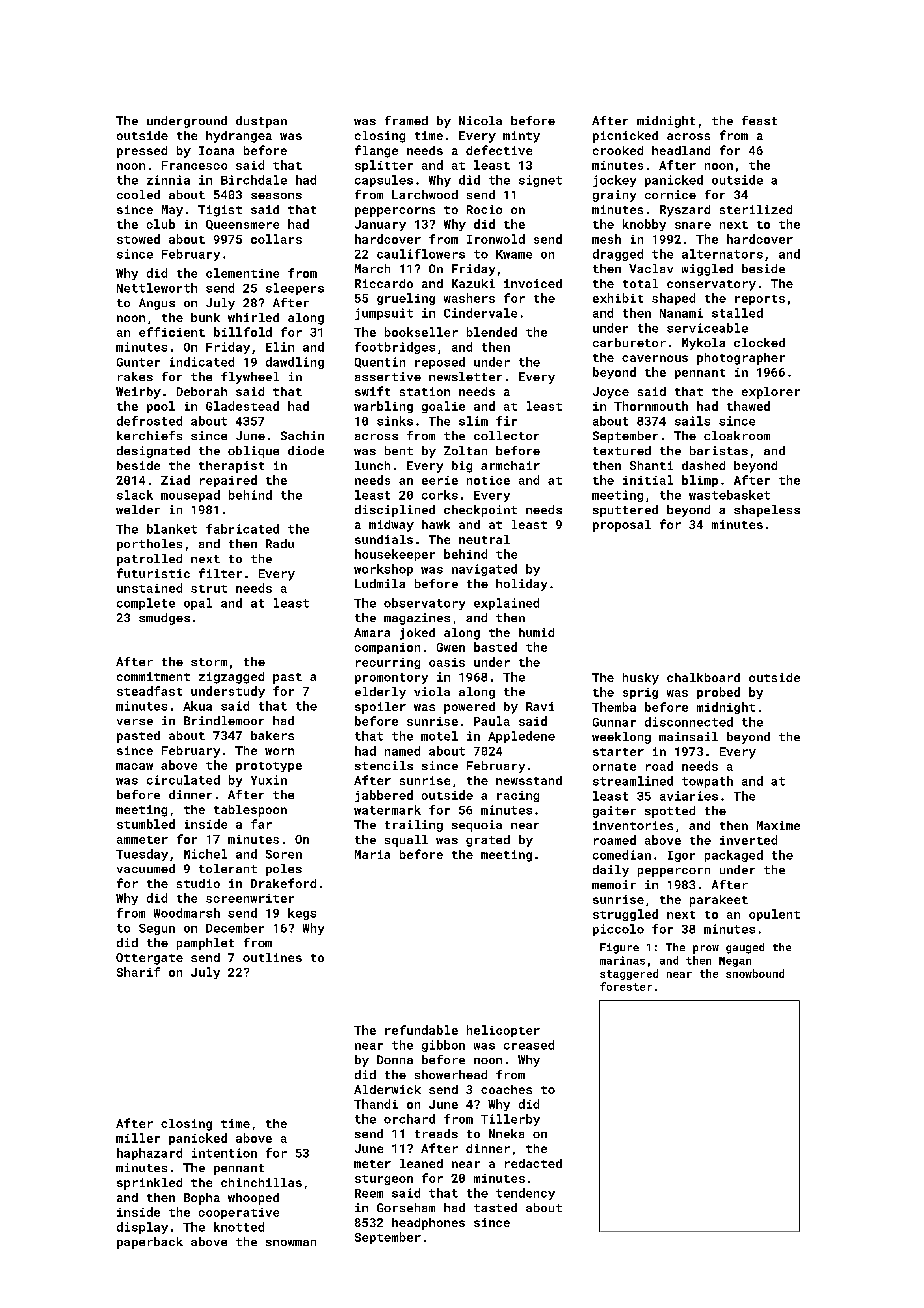  What do you see at coordinates (700, 481) in the screenshot?
I see `blimp` at bounding box center [700, 481].
